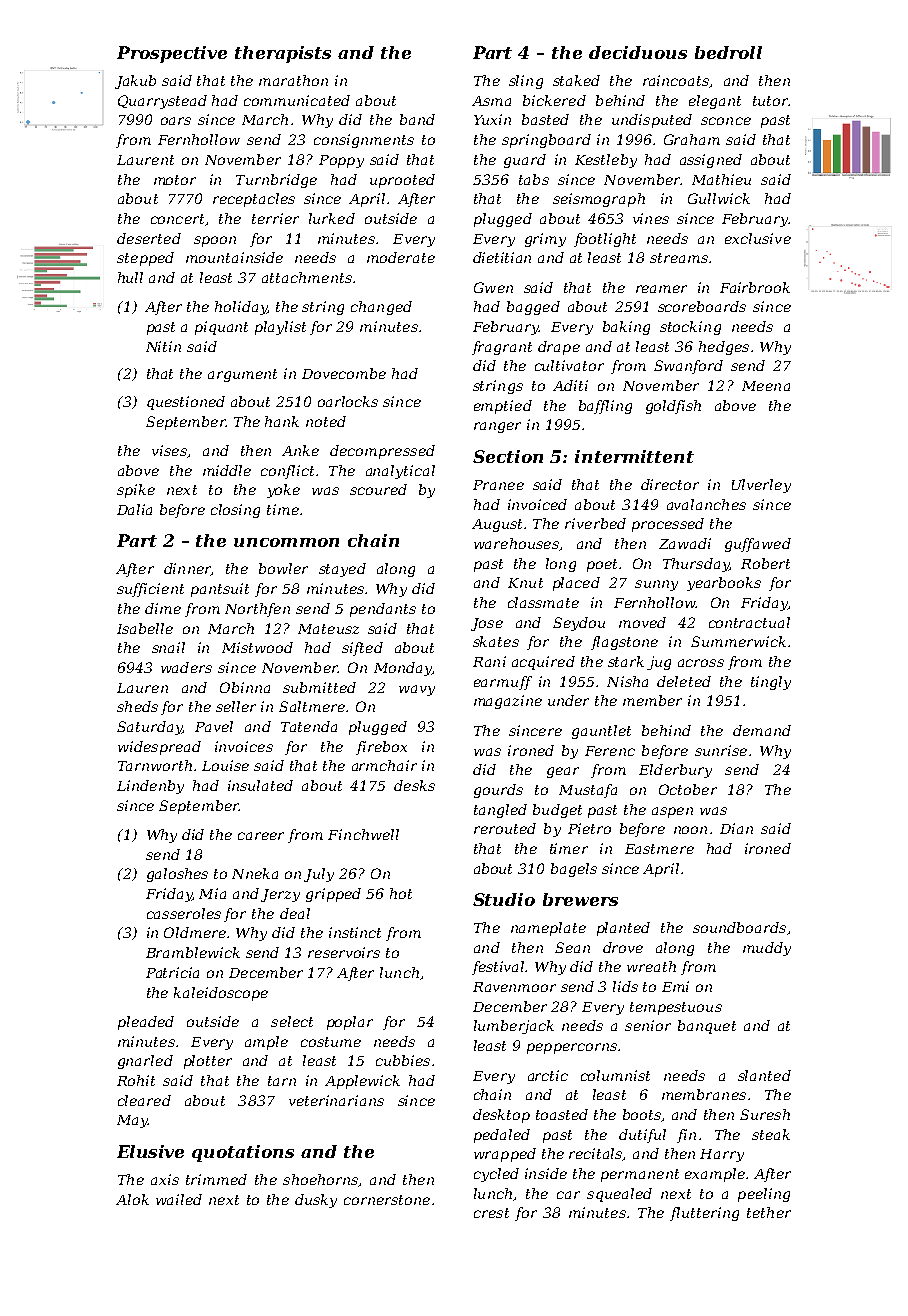  I want to click on therapists, so click(283, 54).
